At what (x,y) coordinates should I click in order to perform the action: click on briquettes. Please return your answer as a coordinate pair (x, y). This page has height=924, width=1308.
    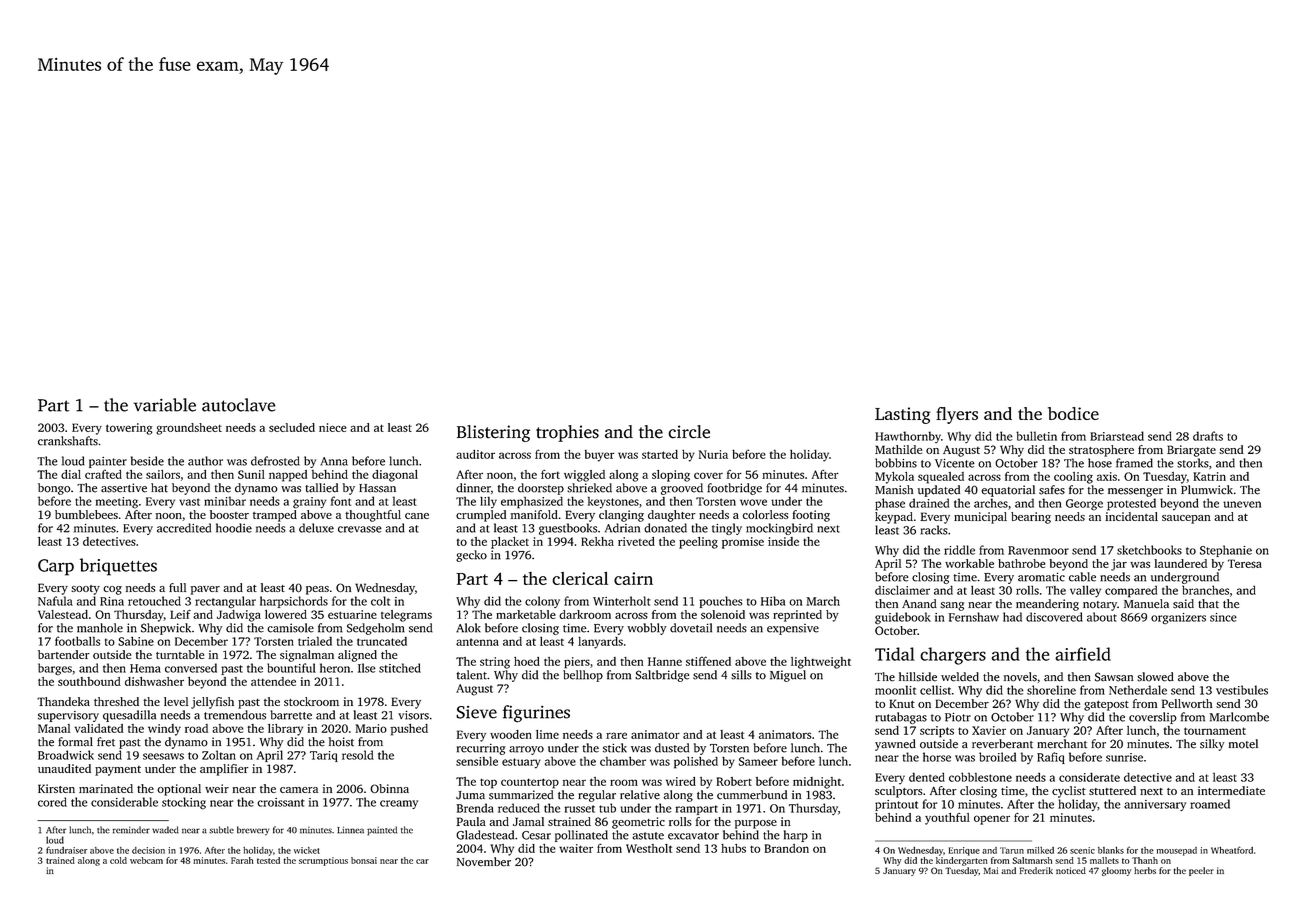
    Looking at the image, I should click on (118, 567).
